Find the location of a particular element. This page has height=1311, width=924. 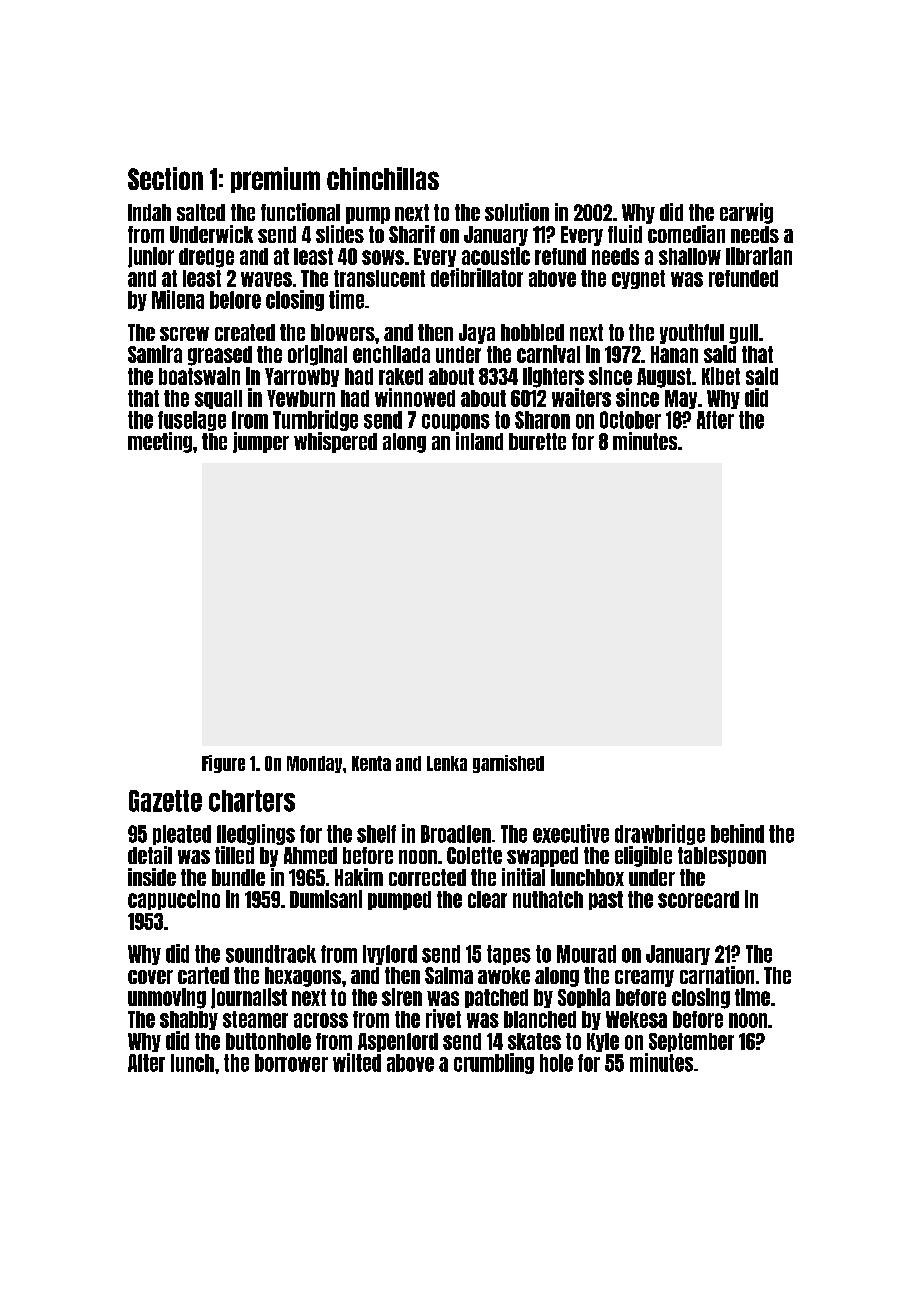

garnished is located at coordinates (508, 764).
